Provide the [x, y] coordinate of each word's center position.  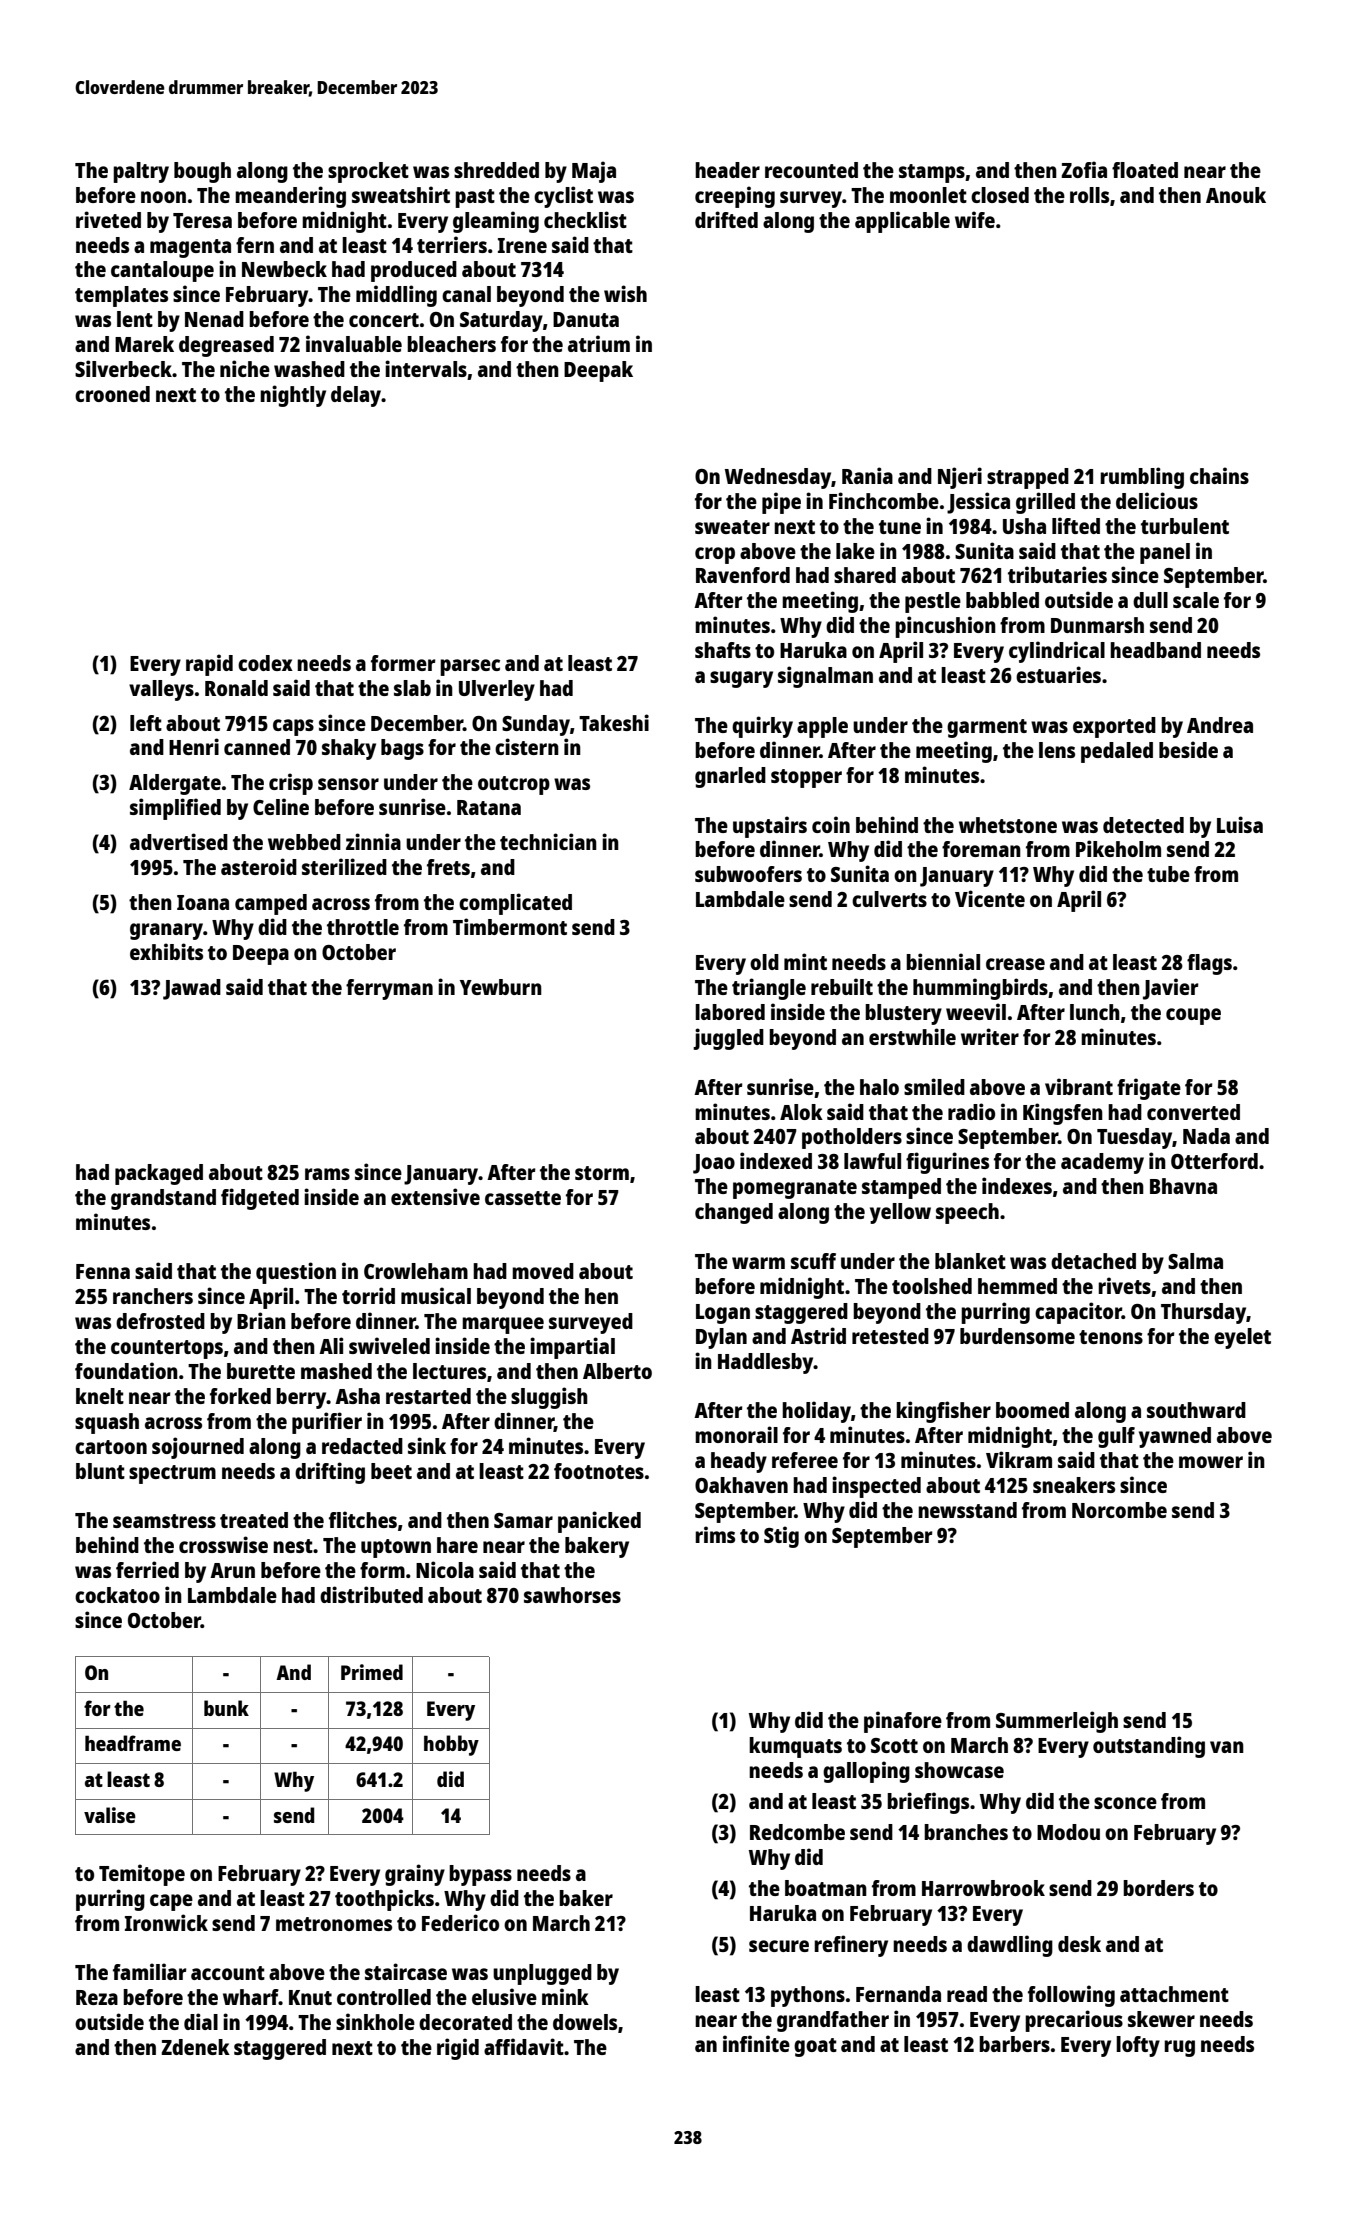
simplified [175, 809]
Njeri [960, 478]
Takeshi [614, 722]
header [727, 170]
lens [1057, 750]
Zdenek [195, 2047]
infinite [756, 2043]
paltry [141, 172]
